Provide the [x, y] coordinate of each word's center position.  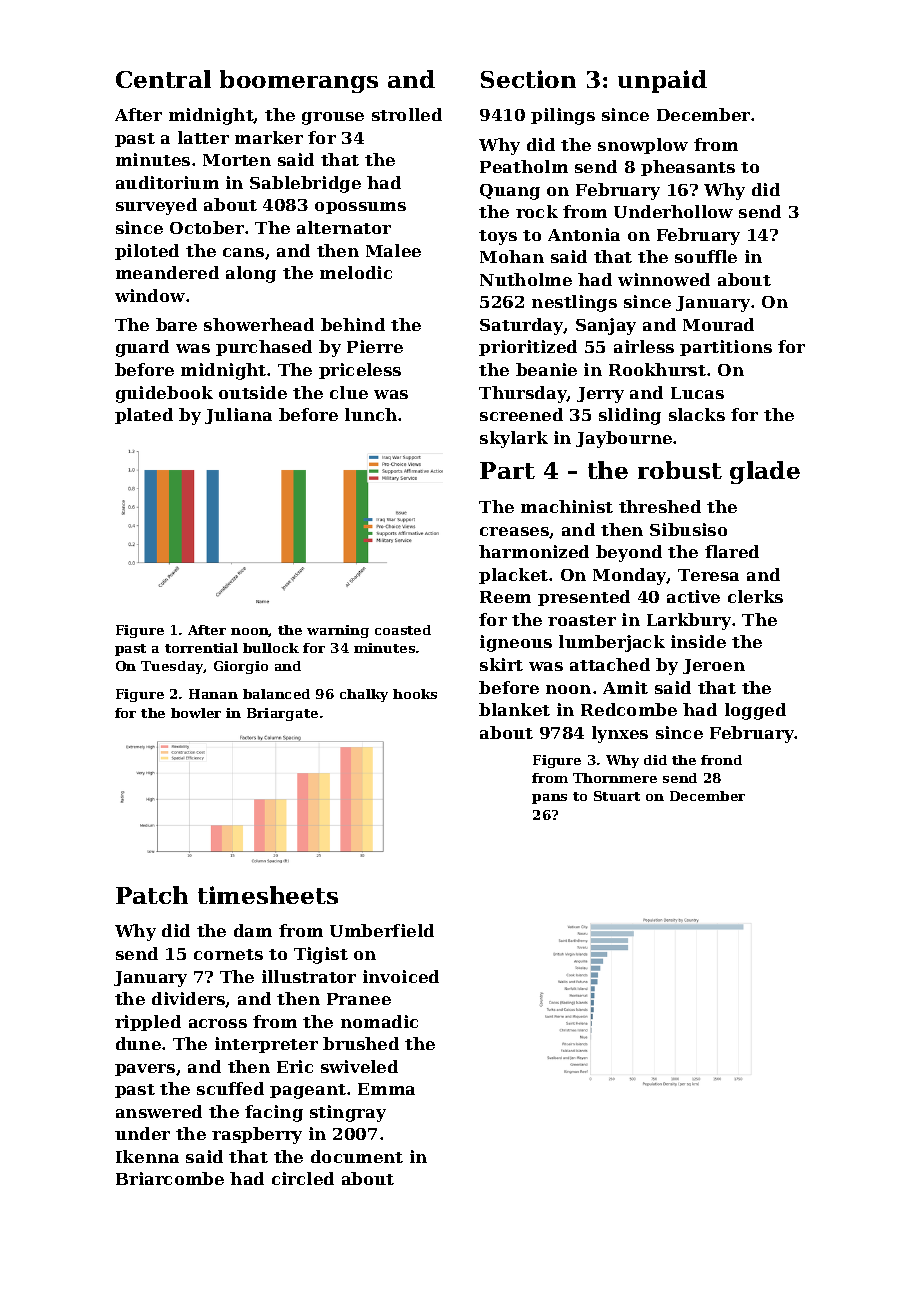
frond [721, 760]
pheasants [688, 168]
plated [144, 416]
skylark [514, 439]
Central [163, 79]
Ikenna [147, 1156]
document [357, 1156]
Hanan [213, 694]
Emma [386, 1089]
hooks [415, 694]
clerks [755, 596]
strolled [407, 114]
